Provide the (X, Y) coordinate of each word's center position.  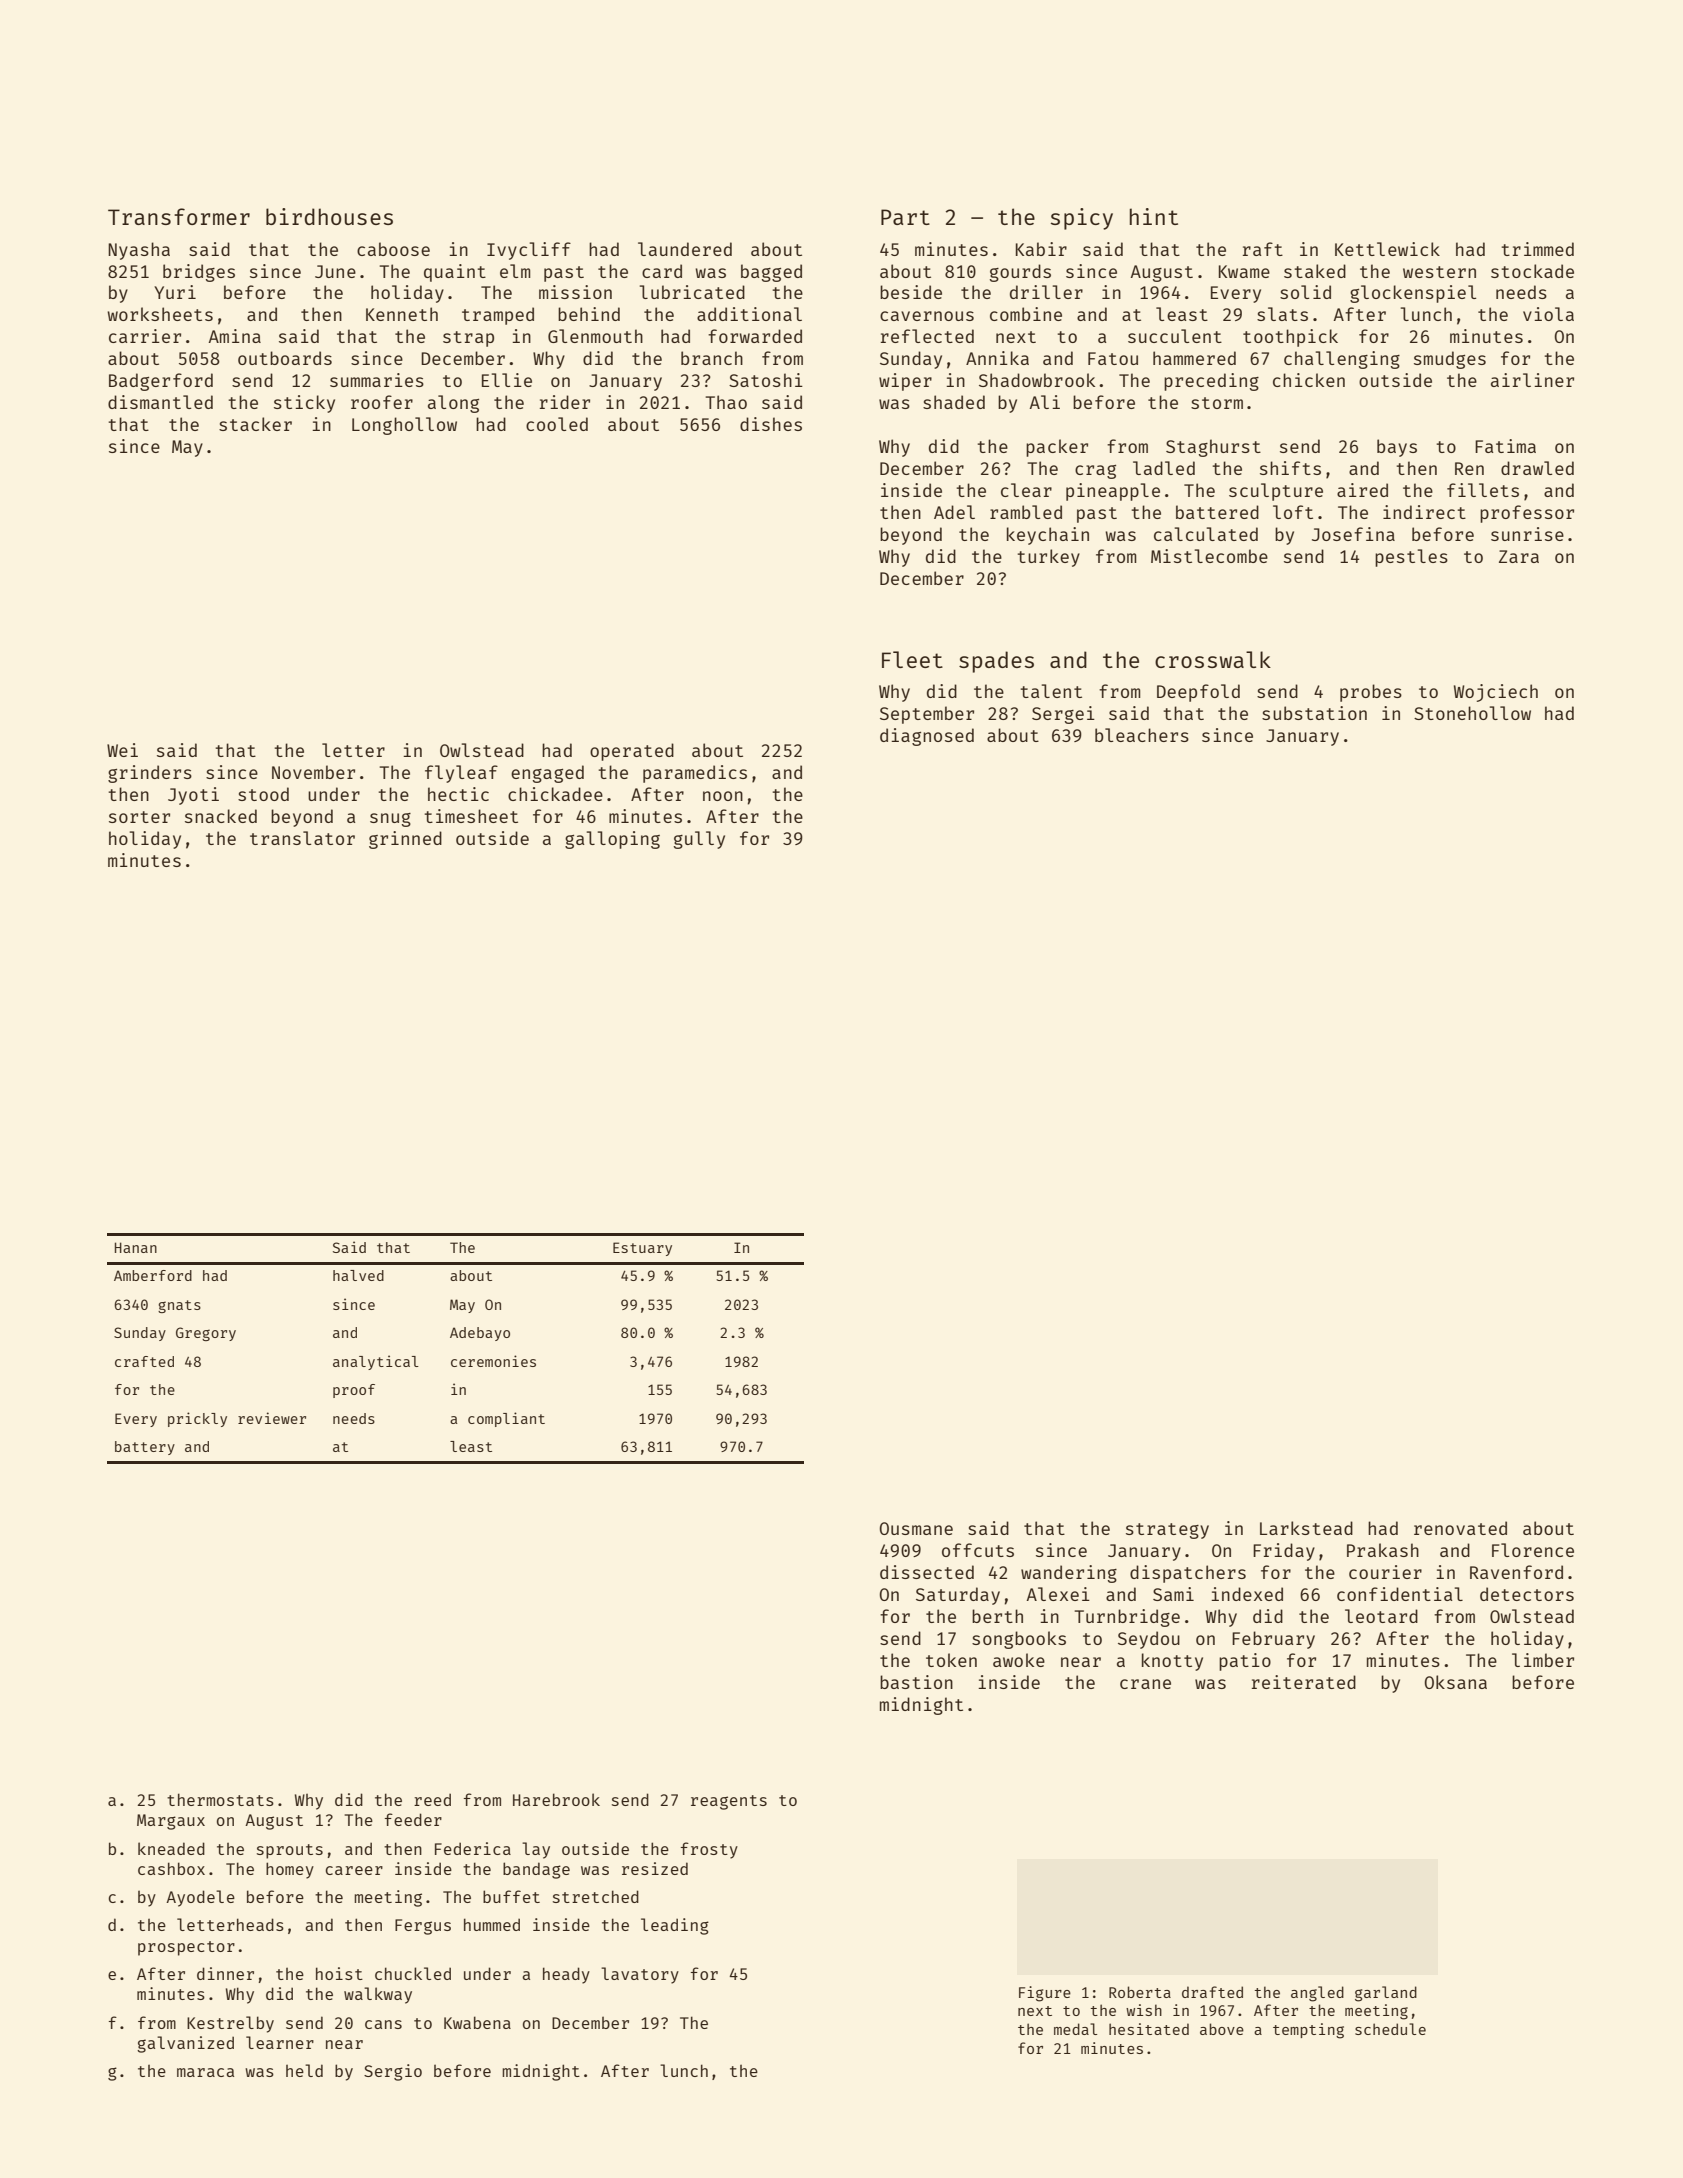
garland (1386, 1994)
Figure (1045, 1994)
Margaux (171, 1822)
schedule (1390, 2029)
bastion (916, 1682)
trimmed (1537, 249)
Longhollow (404, 426)
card (662, 271)
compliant (506, 1419)
